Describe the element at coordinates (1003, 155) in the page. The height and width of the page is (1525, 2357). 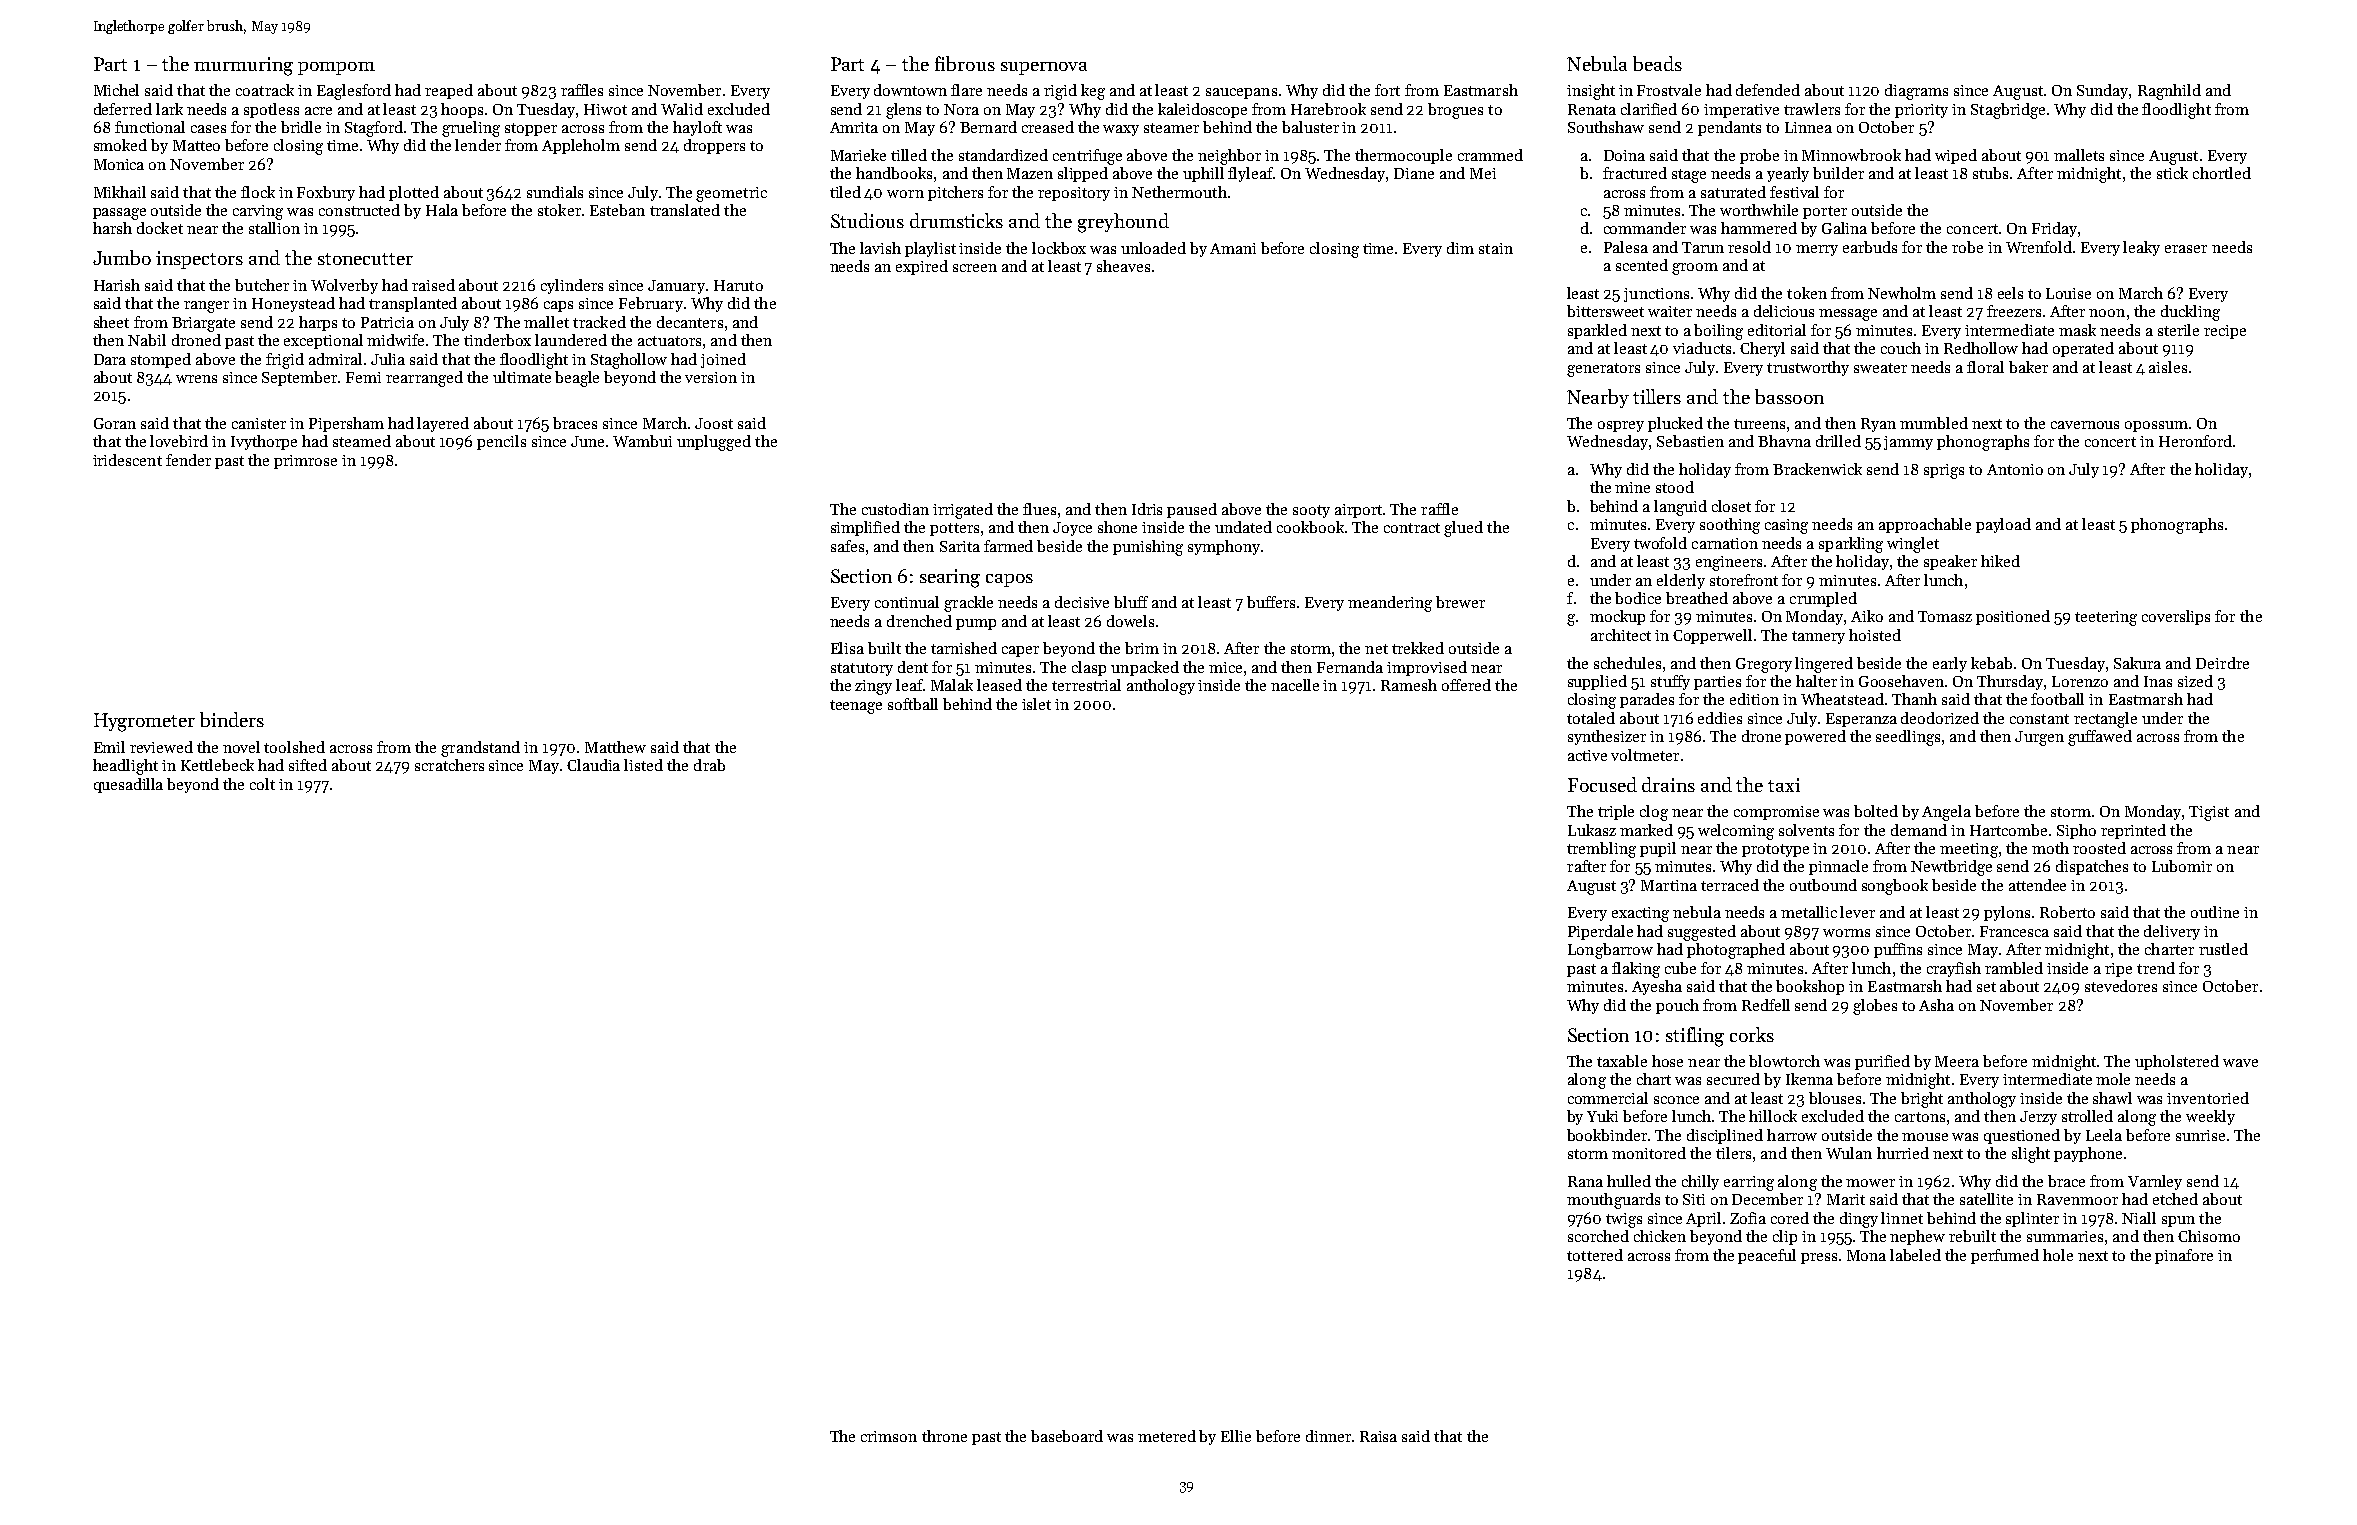
I see `standardized` at that location.
